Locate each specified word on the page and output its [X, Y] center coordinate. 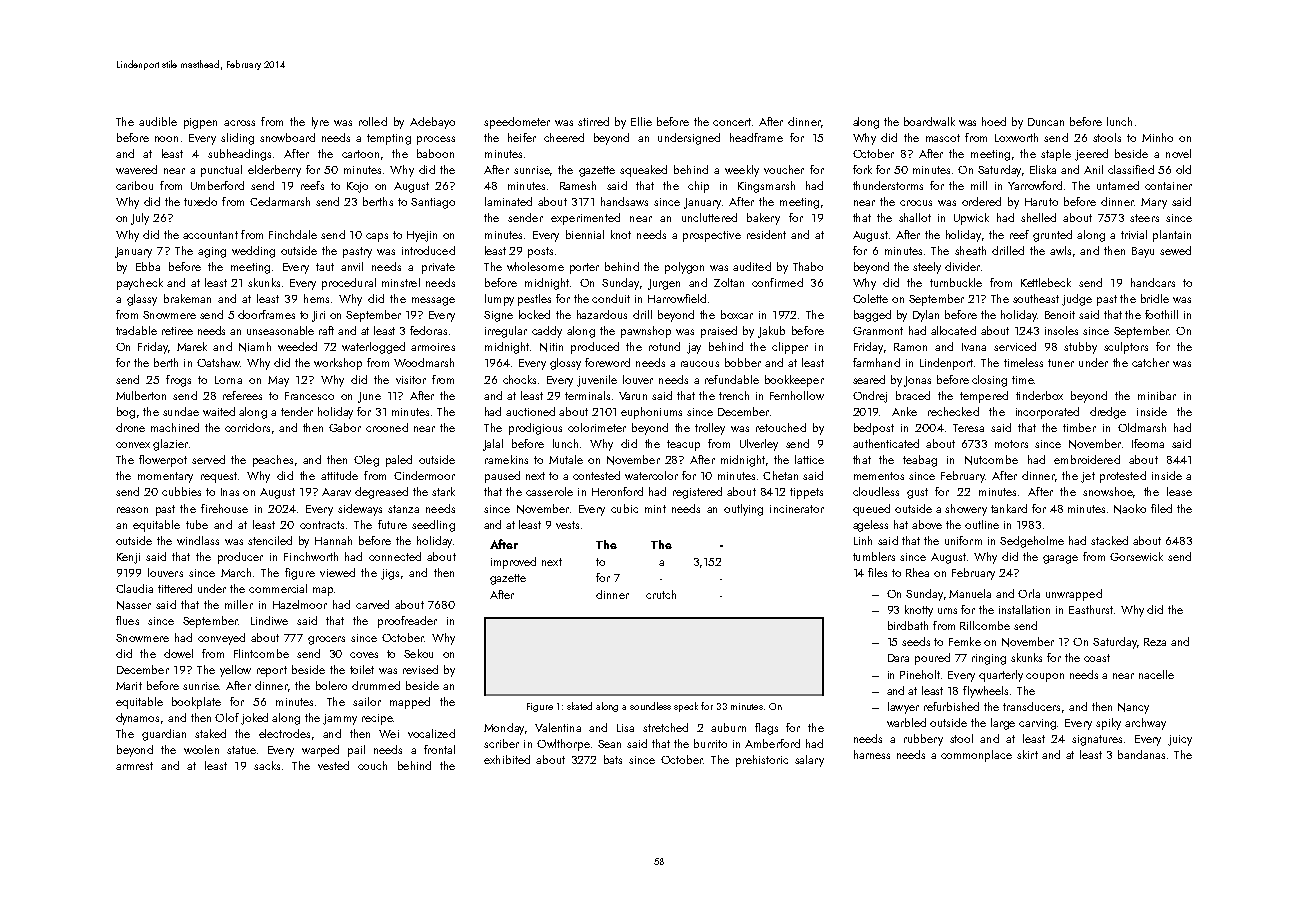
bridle [1155, 298]
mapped [410, 703]
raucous [700, 364]
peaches [273, 461]
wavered [136, 169]
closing [989, 381]
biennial [585, 234]
